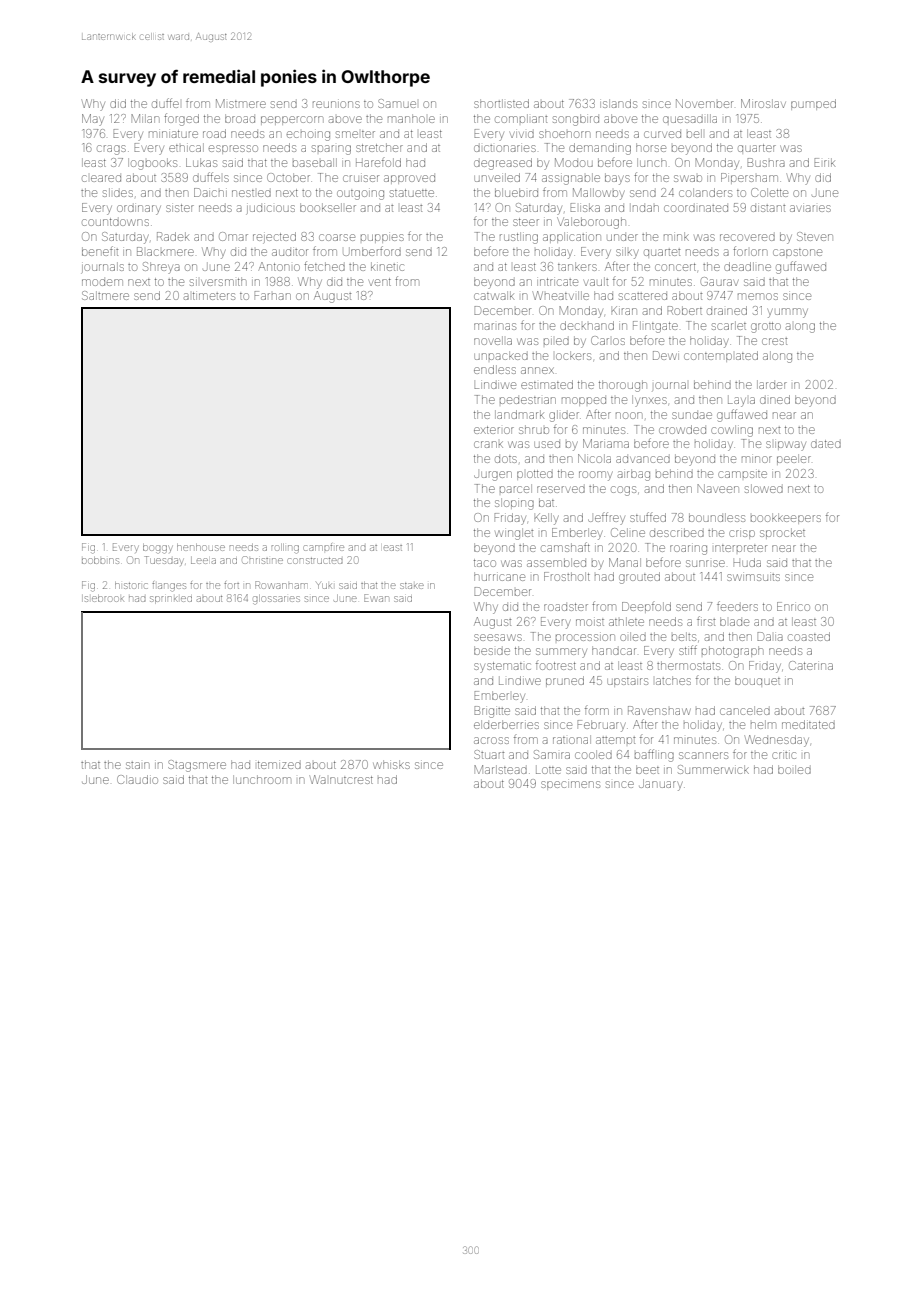 The height and width of the document is (1308, 924). What do you see at coordinates (209, 296) in the document?
I see `altimeters` at bounding box center [209, 296].
